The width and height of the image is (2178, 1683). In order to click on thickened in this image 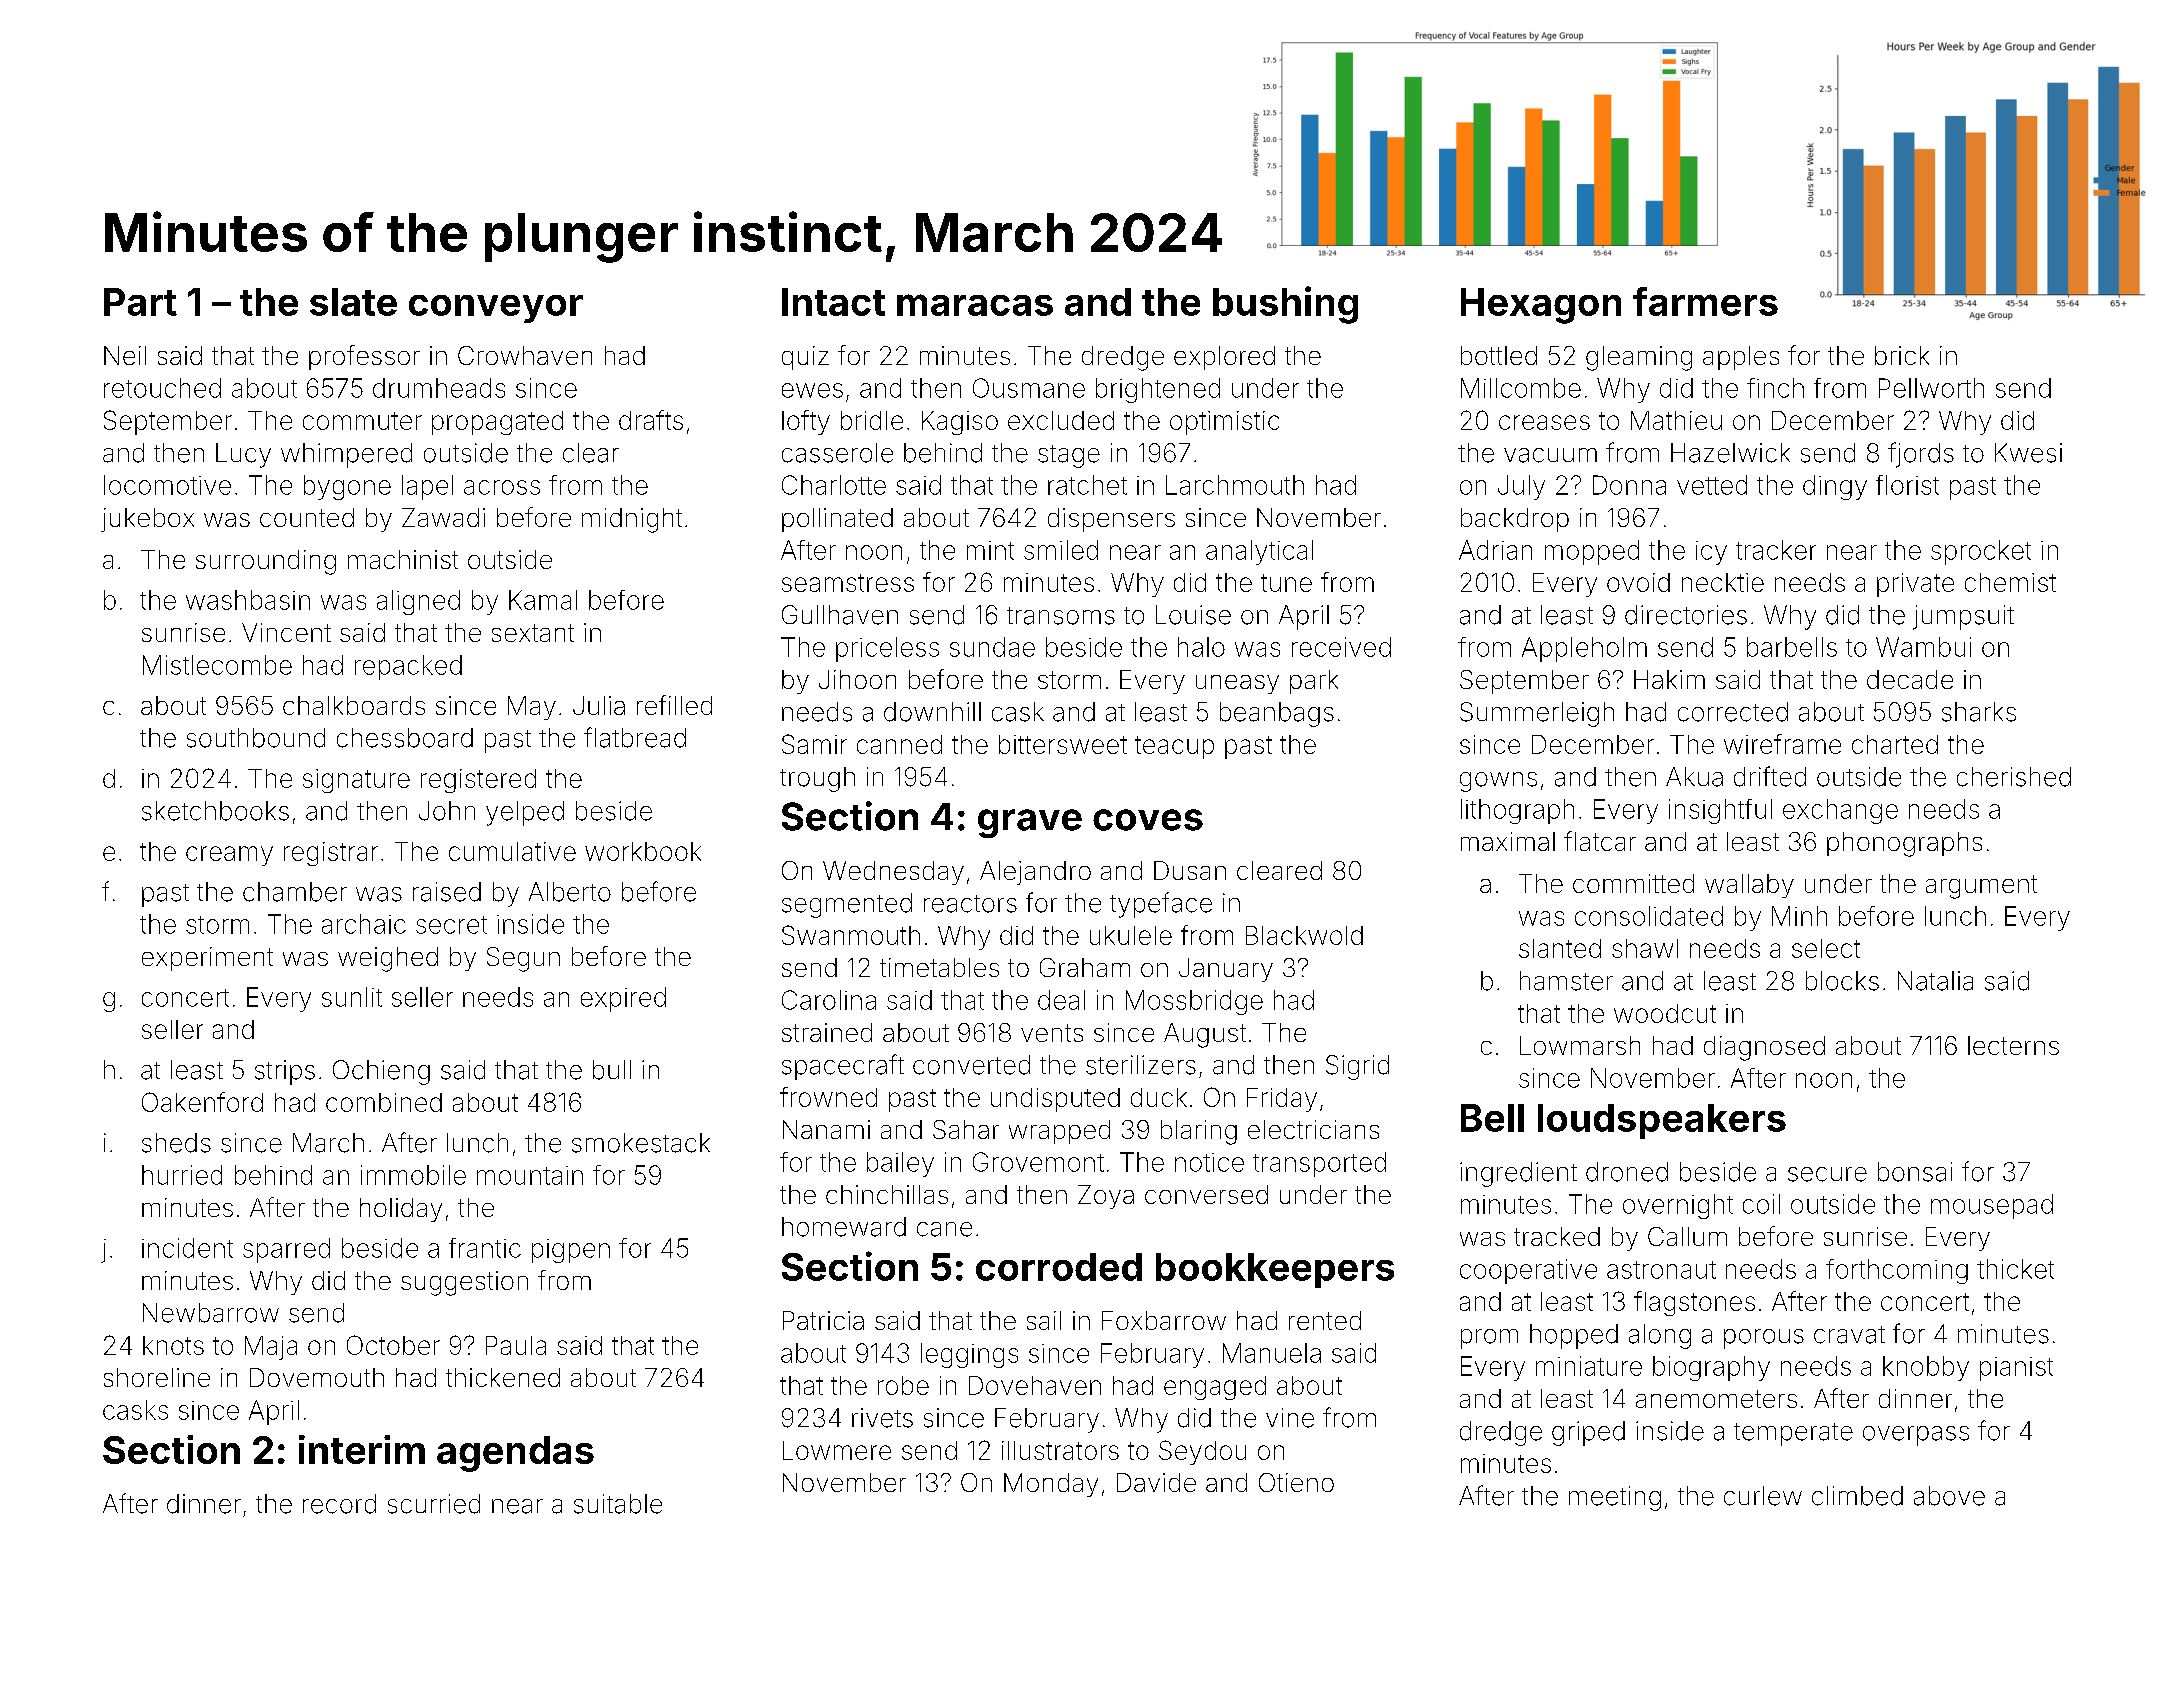, I will do `click(503, 1377)`.
